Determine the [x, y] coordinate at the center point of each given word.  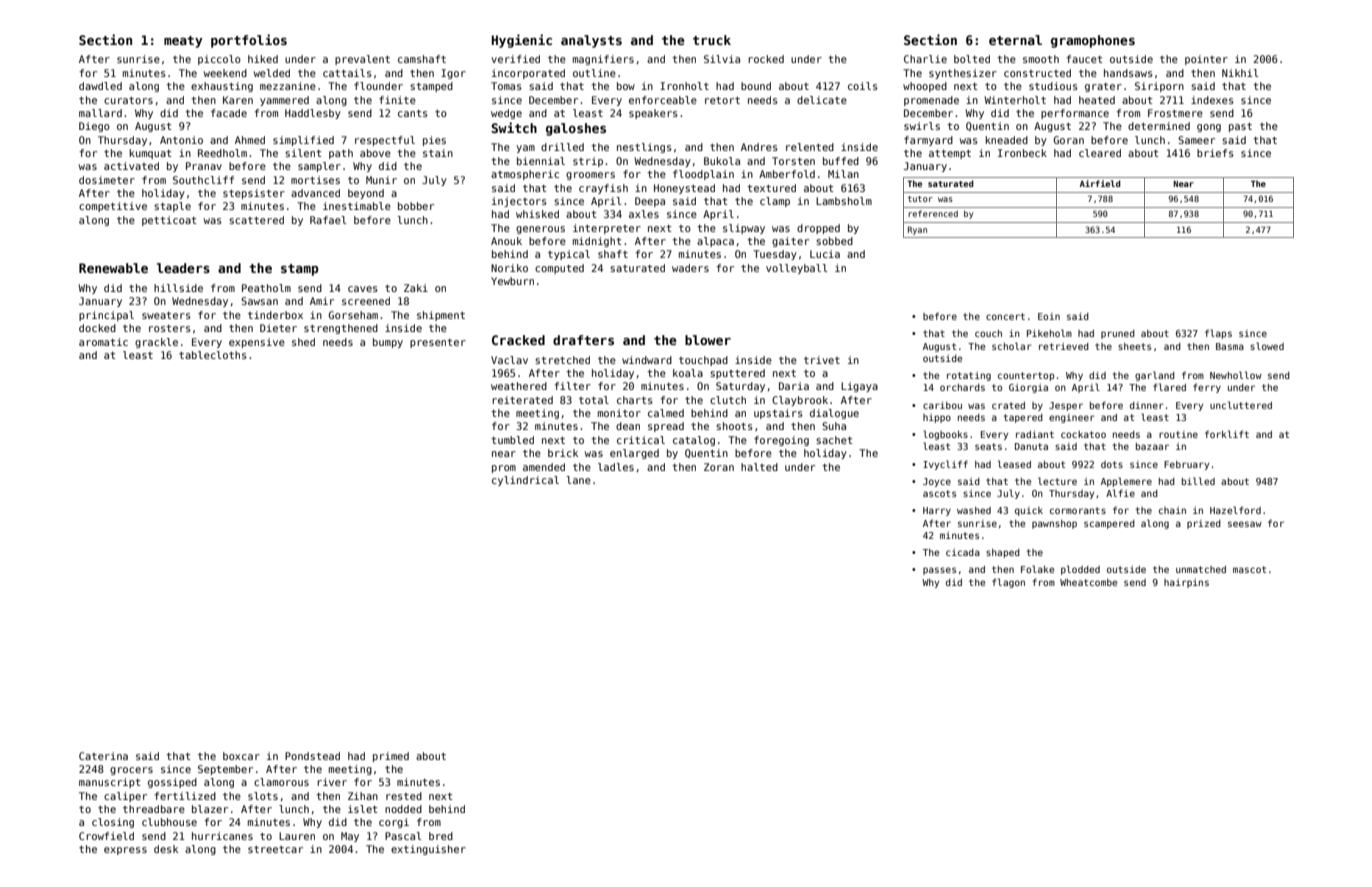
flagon [1008, 583]
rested [404, 796]
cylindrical [525, 481]
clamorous [281, 782]
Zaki [416, 288]
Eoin [1049, 316]
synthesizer [963, 74]
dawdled [100, 86]
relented [810, 147]
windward [647, 360]
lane [579, 480]
